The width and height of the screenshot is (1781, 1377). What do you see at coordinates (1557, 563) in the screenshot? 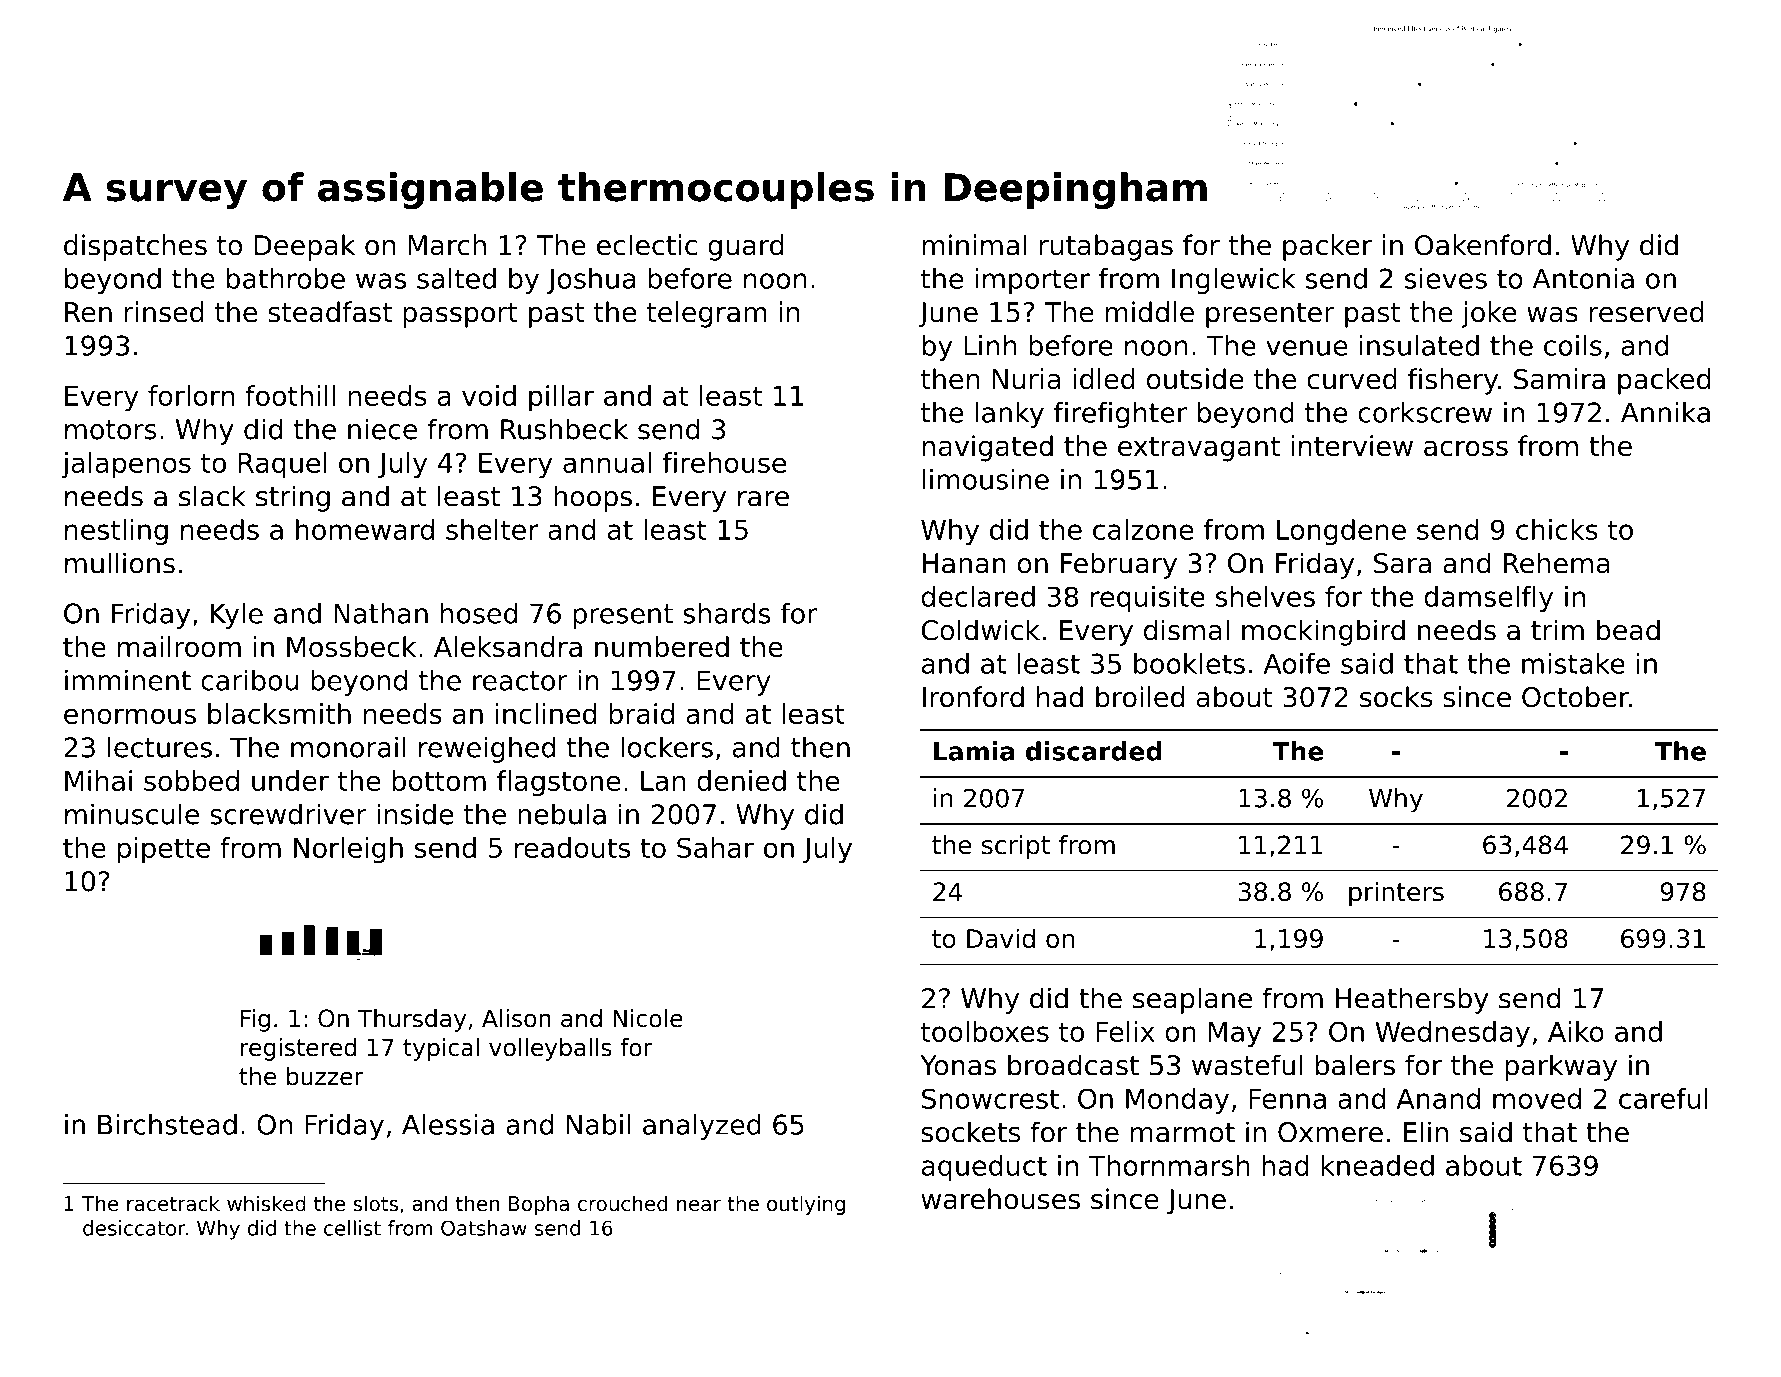
I see `Rehema` at bounding box center [1557, 563].
